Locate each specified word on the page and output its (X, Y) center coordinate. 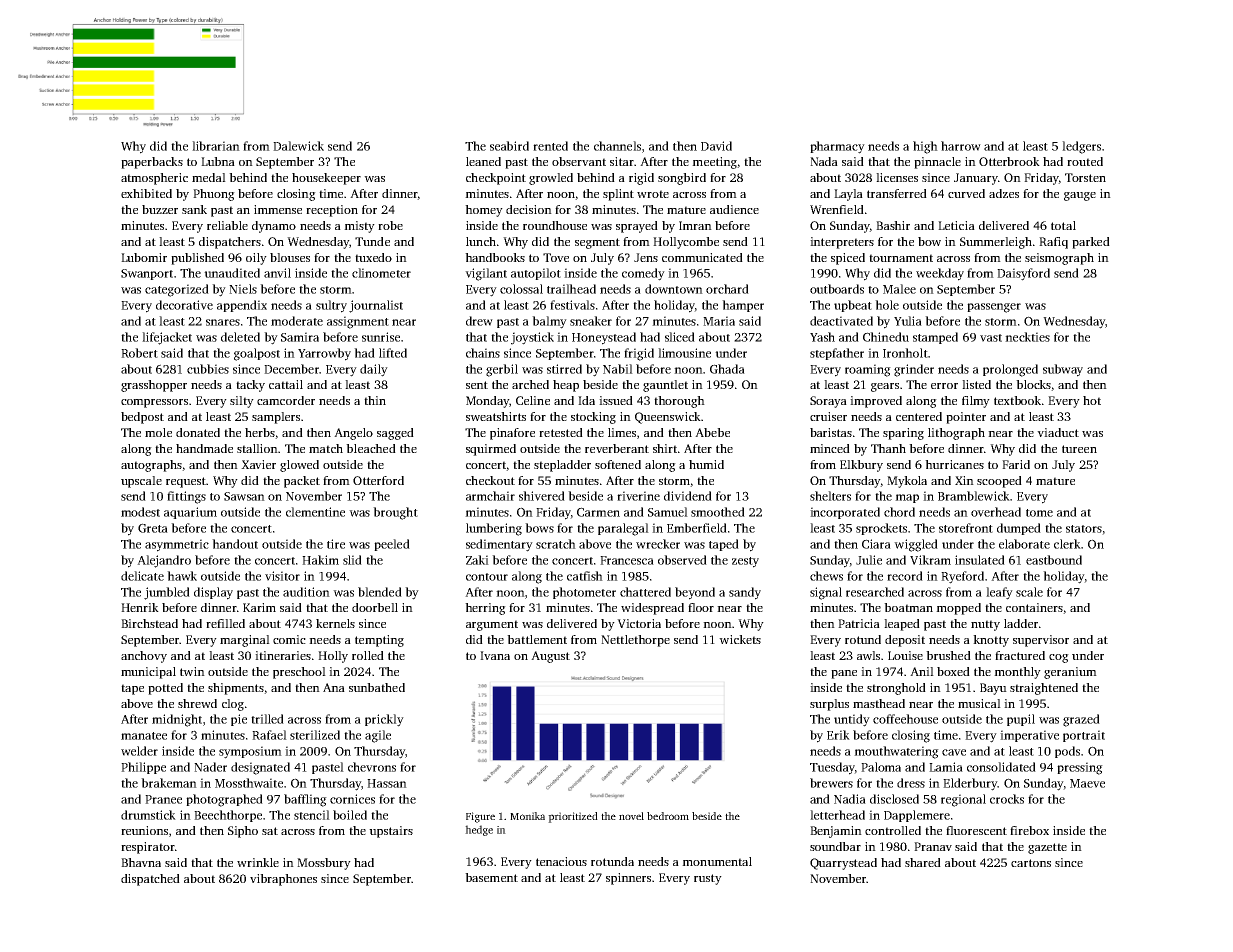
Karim (259, 607)
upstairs (391, 832)
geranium (1070, 673)
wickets (740, 639)
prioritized (573, 817)
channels (617, 146)
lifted (393, 353)
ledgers (1081, 147)
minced (830, 448)
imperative (1029, 736)
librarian (216, 146)
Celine (533, 400)
